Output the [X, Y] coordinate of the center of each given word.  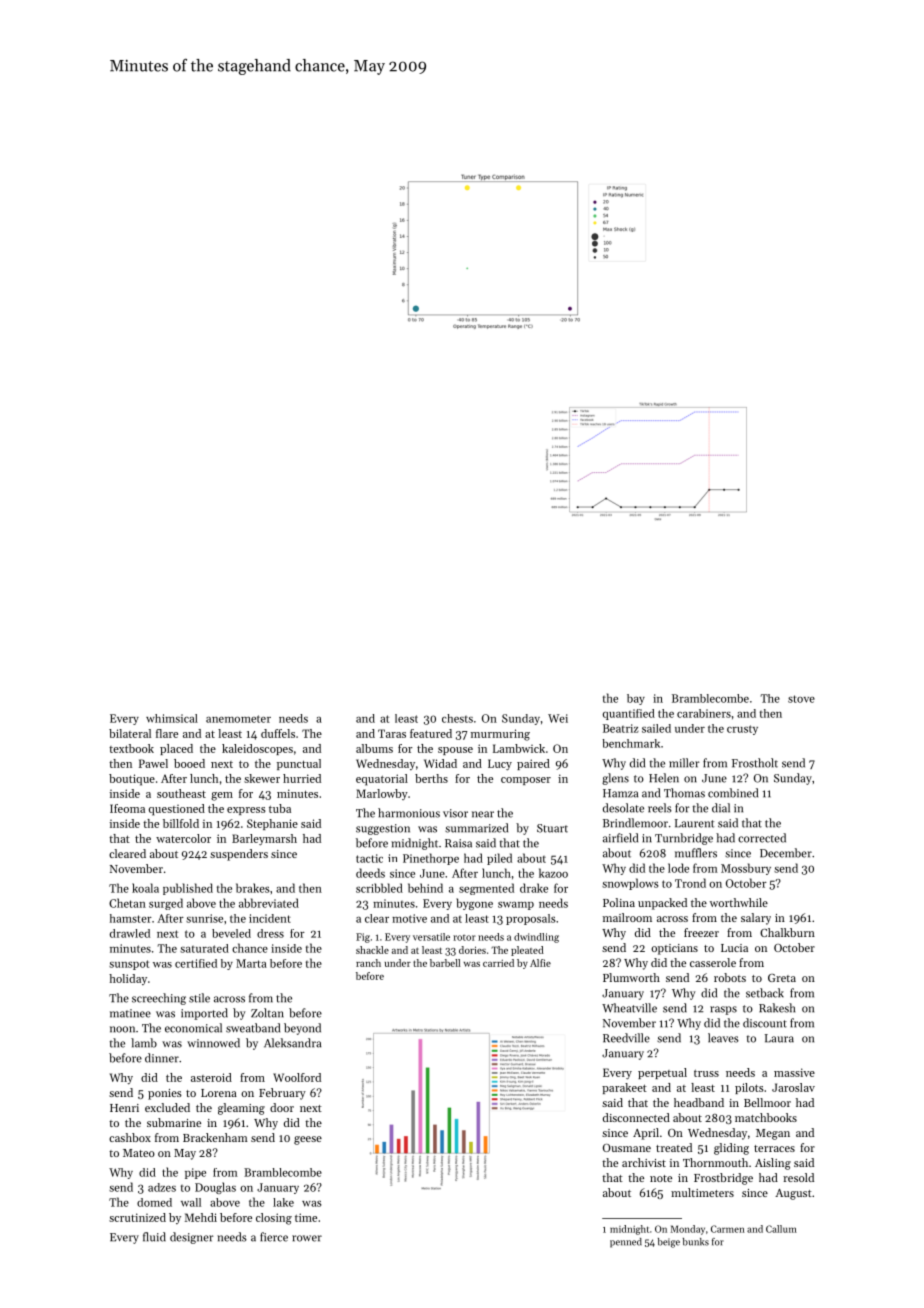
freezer [701, 932]
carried [498, 963]
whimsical [172, 718]
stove [801, 699]
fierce [274, 1237]
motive [409, 918]
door [282, 1107]
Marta [251, 963]
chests [457, 718]
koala [145, 888]
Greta [782, 978]
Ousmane [627, 1148]
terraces [774, 1148]
